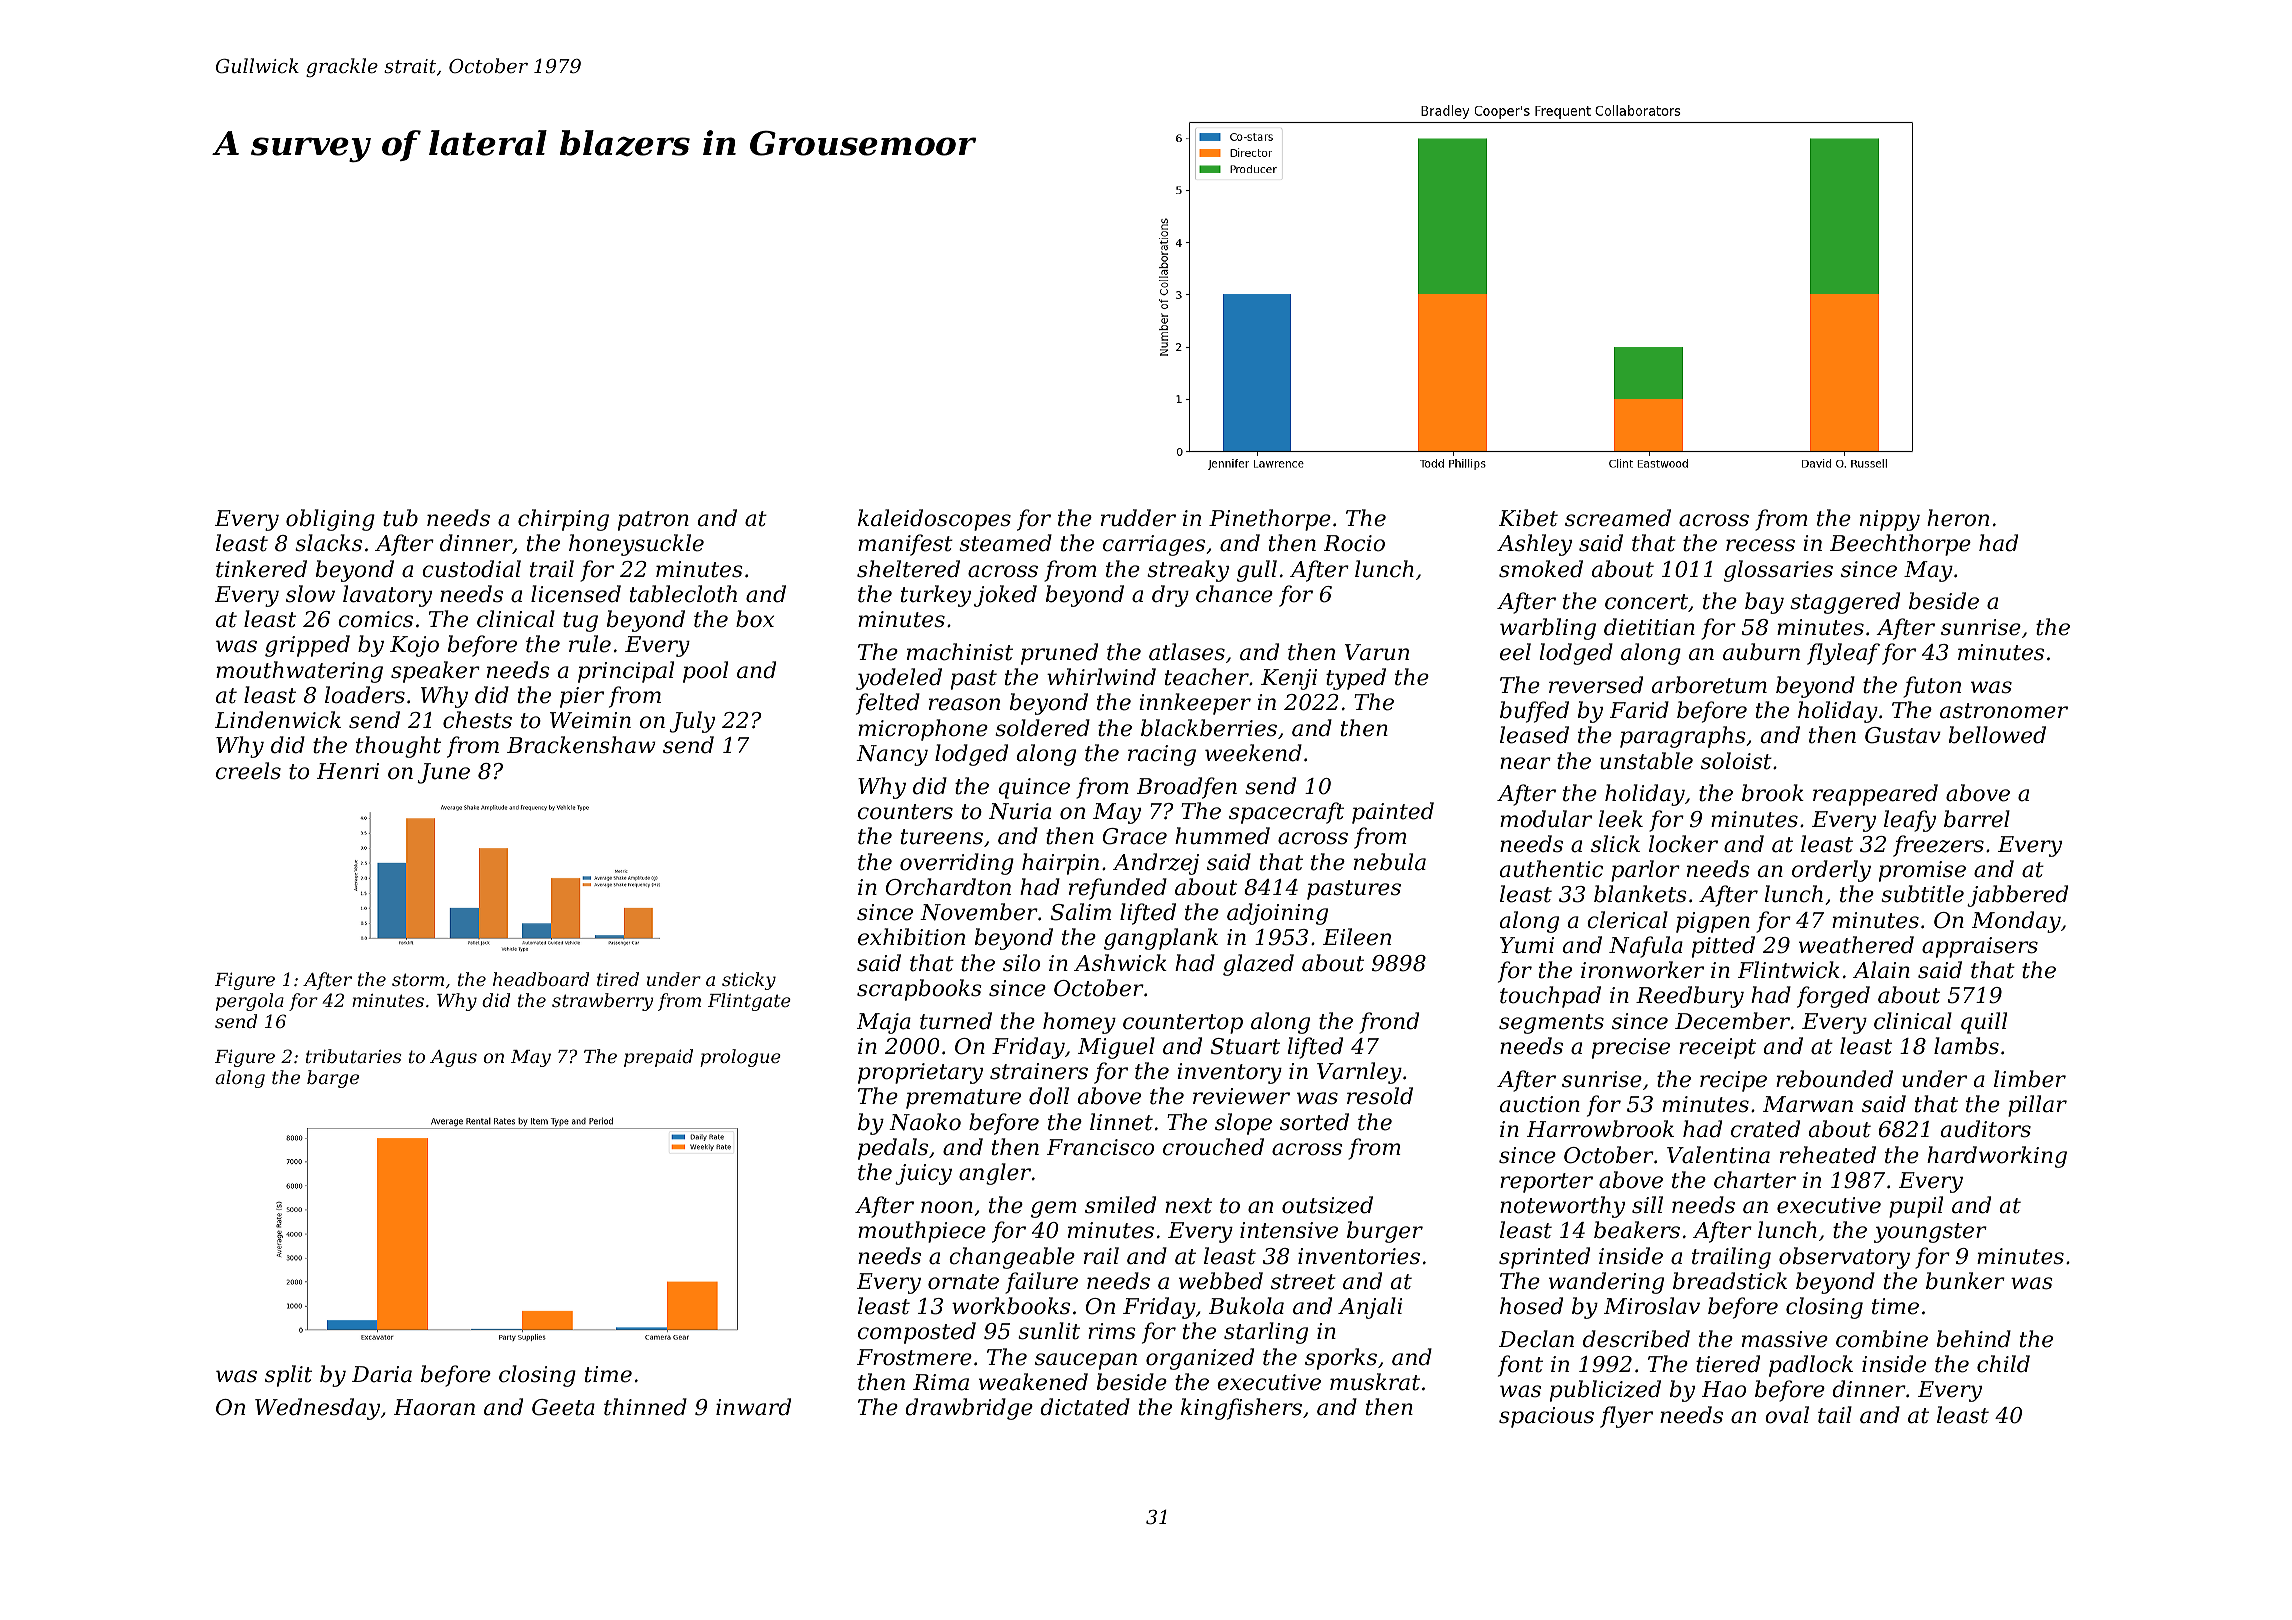 The height and width of the image is (1620, 2292). I want to click on Agus, so click(453, 1058).
